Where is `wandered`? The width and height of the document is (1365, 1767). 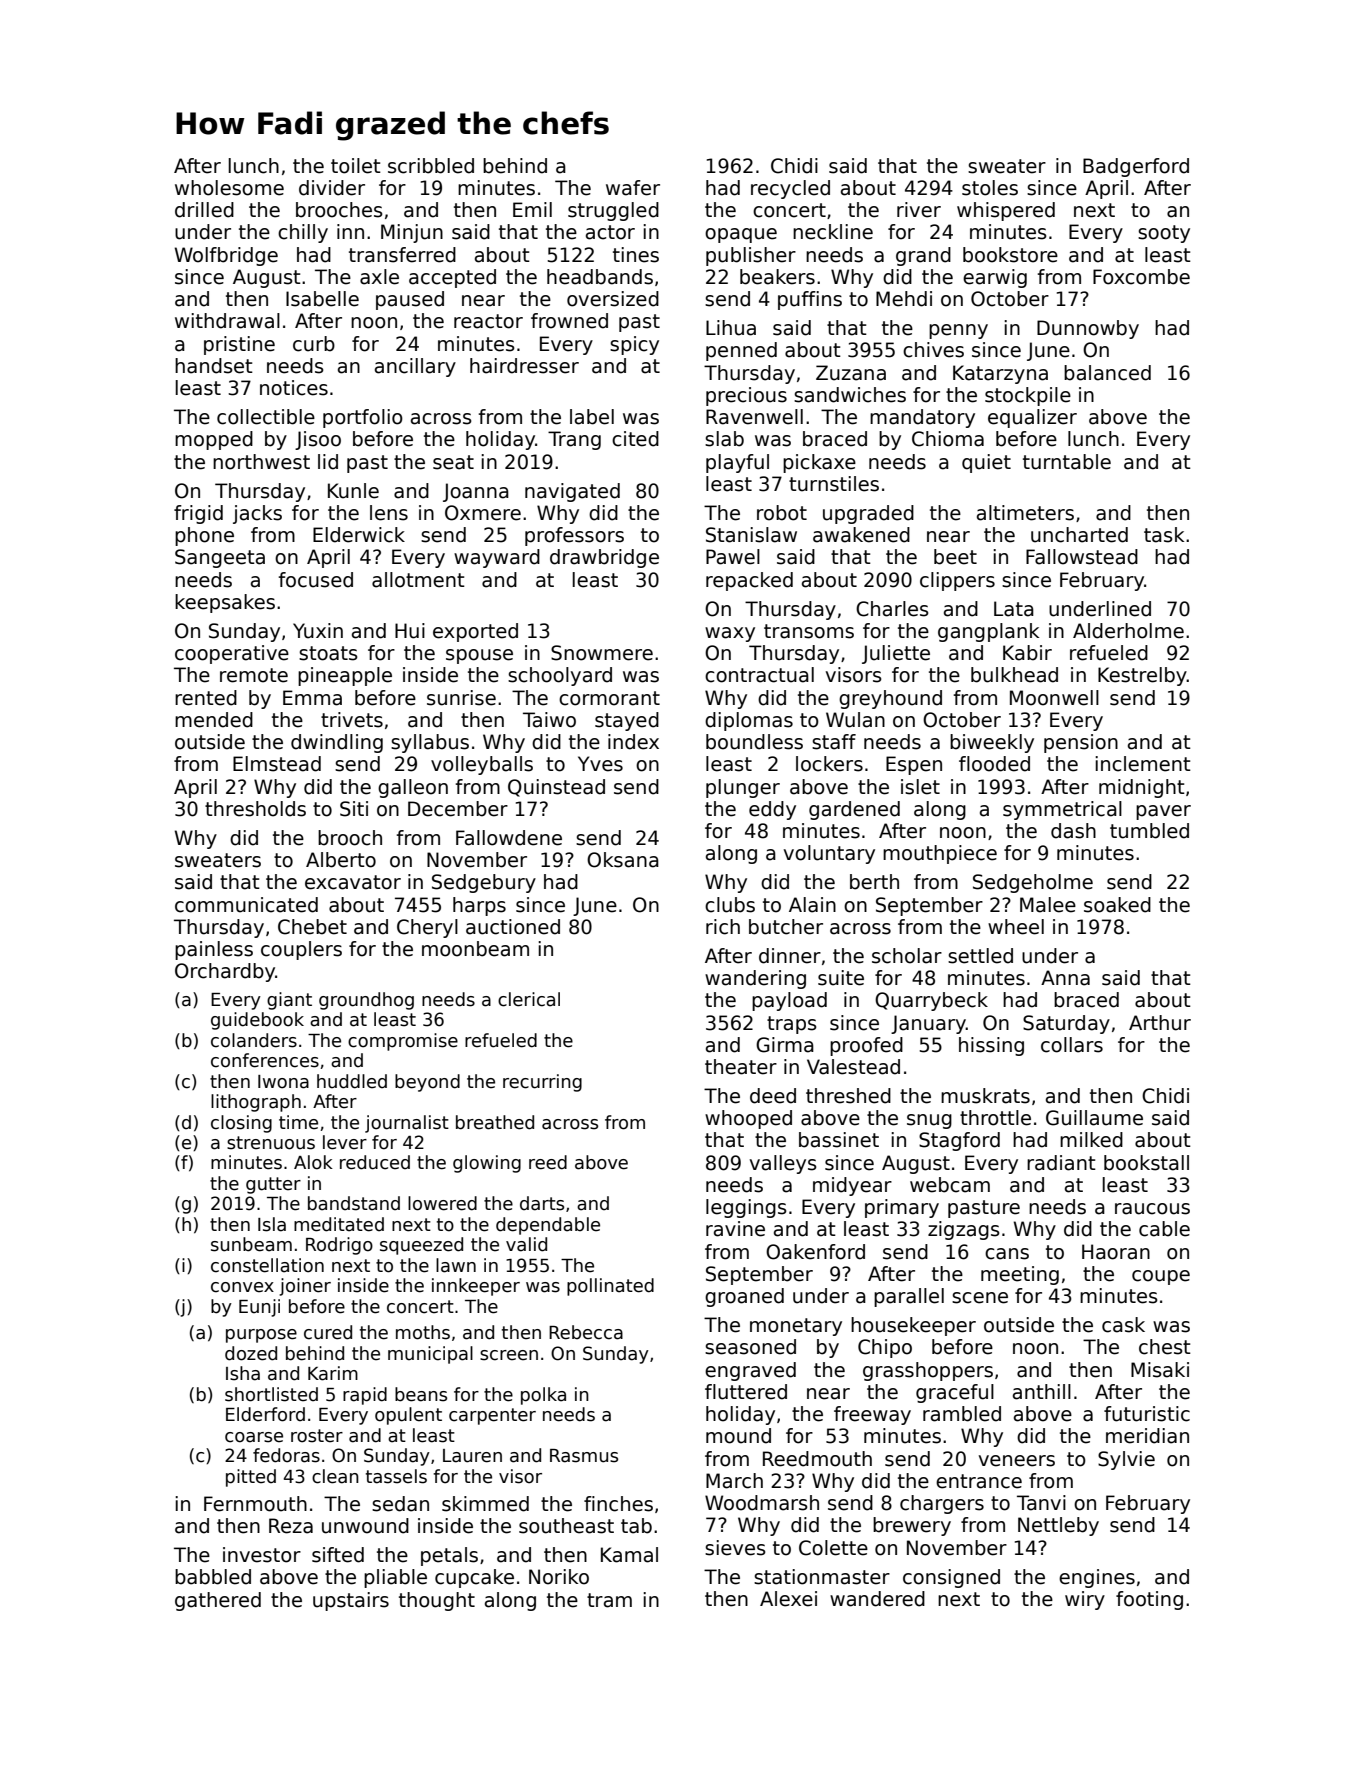 wandered is located at coordinates (877, 1599).
